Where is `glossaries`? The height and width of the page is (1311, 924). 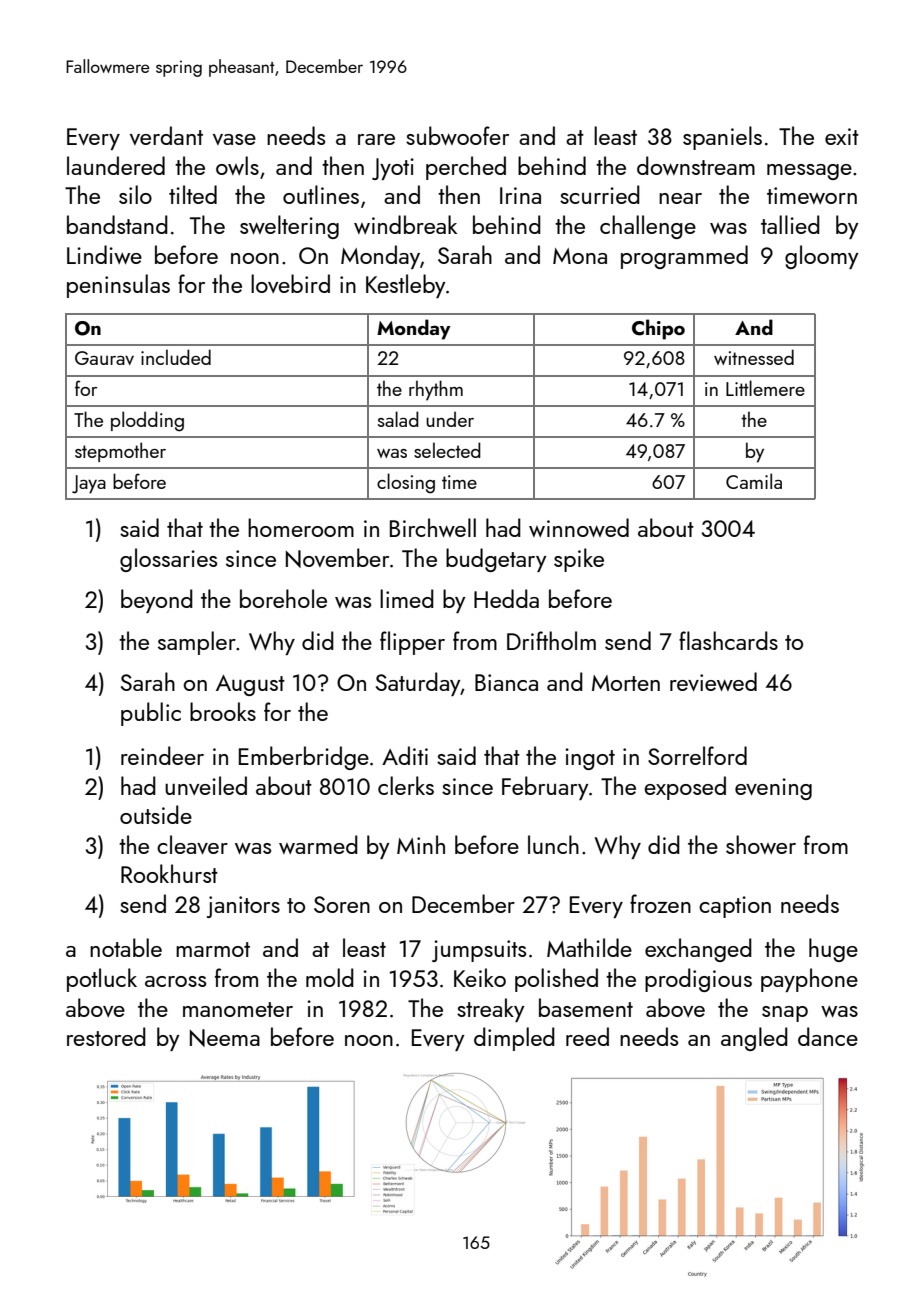 glossaries is located at coordinates (168, 560).
